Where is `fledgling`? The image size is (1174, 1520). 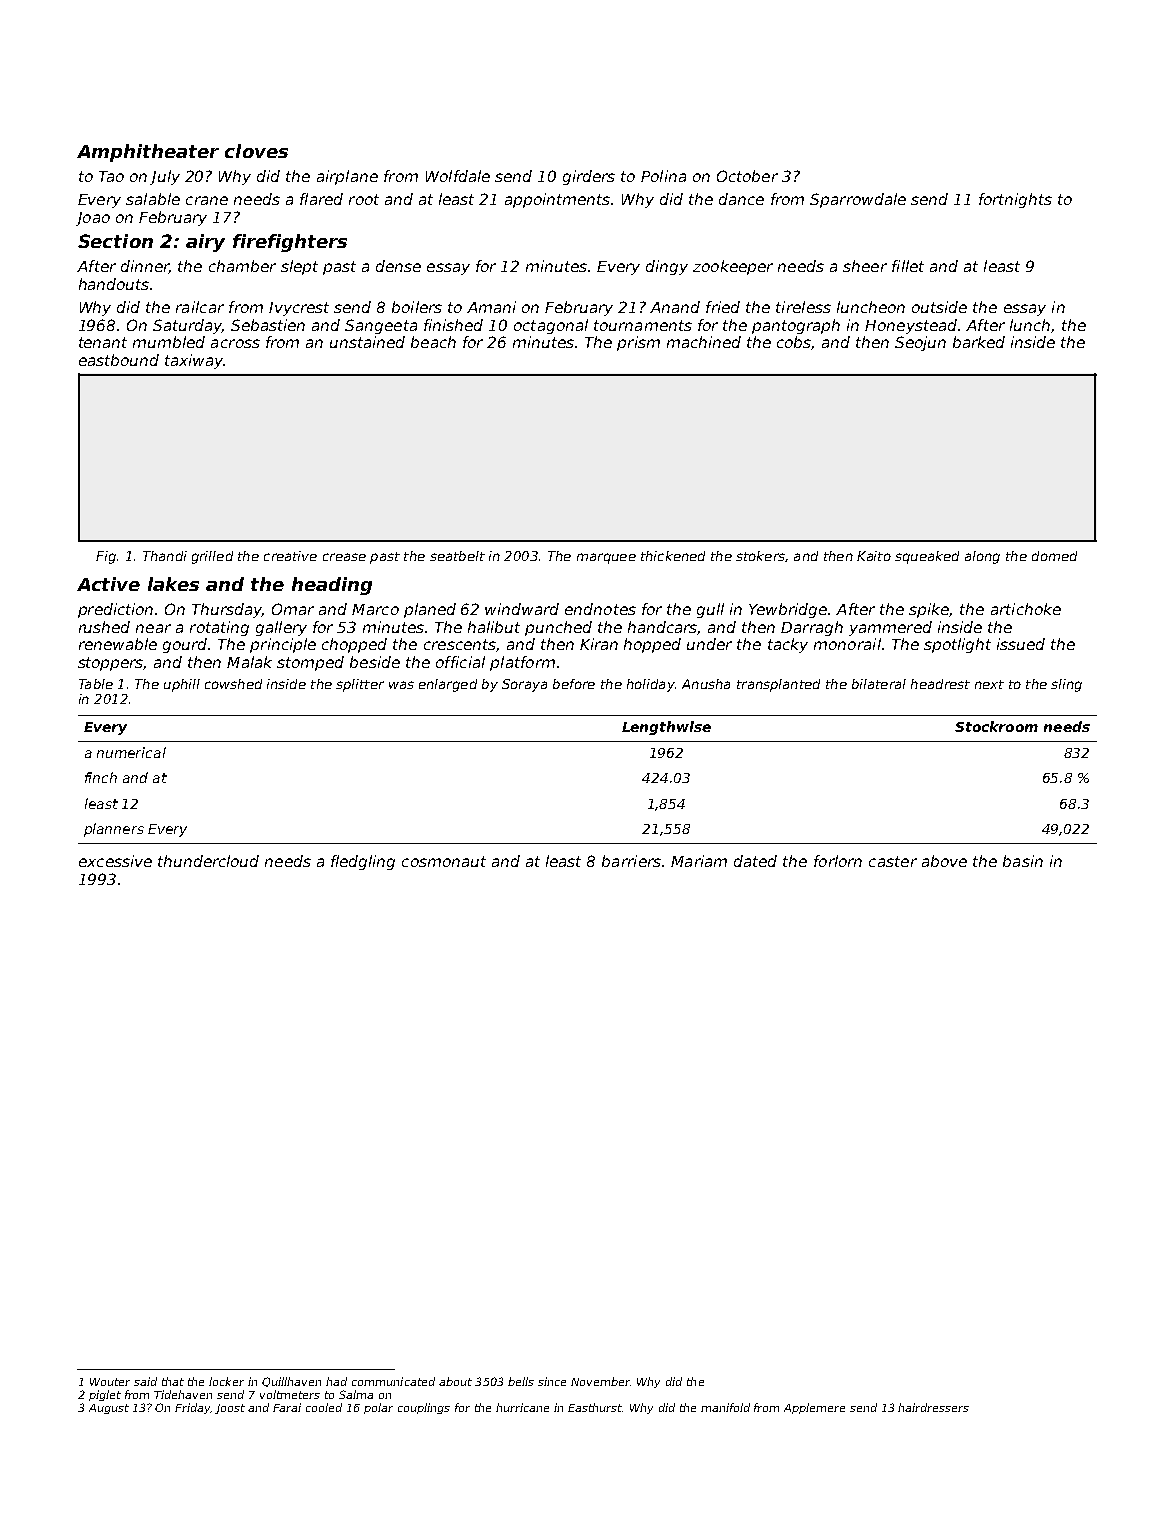 fledgling is located at coordinates (363, 862).
